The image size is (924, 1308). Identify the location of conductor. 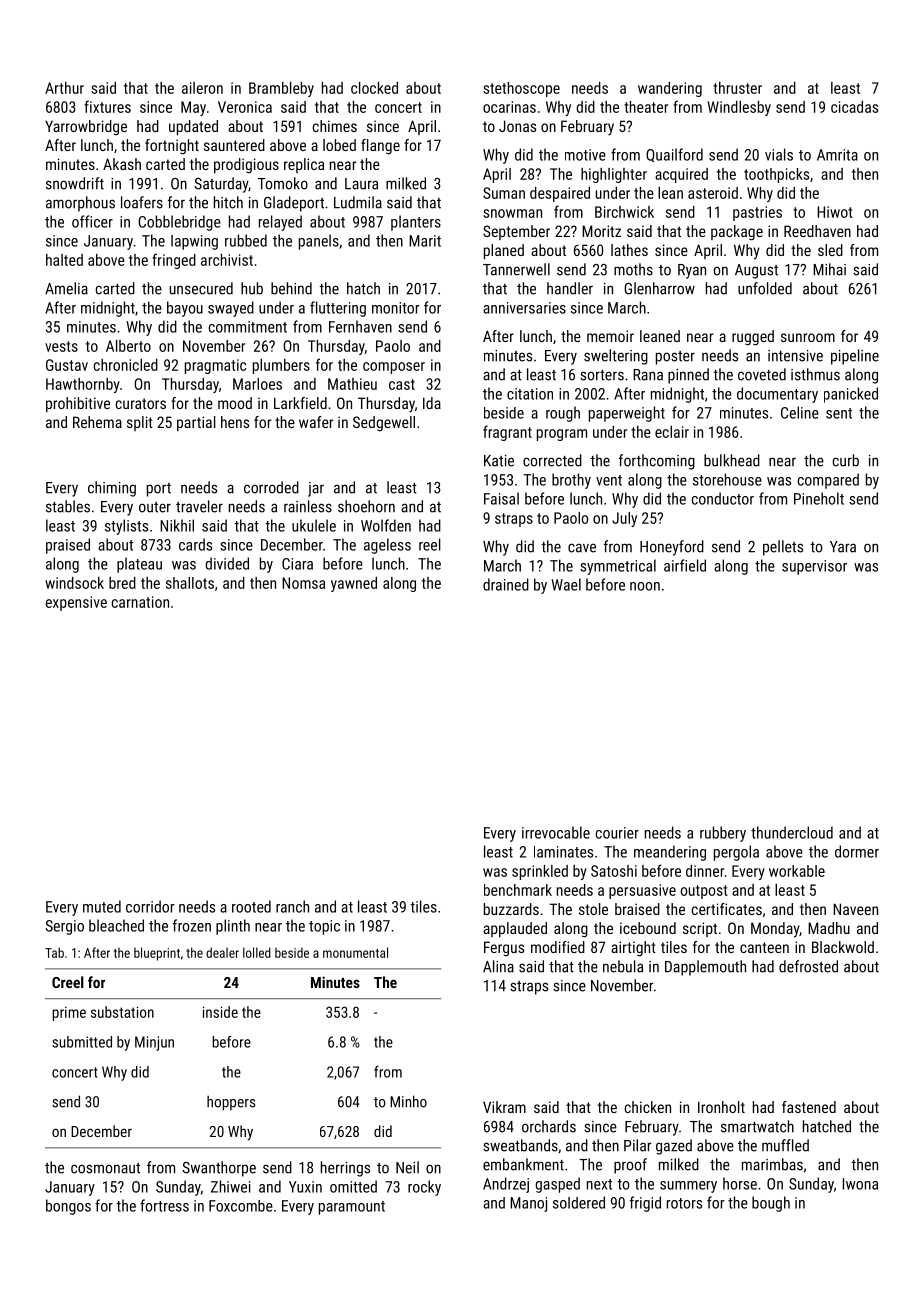
(722, 498).
